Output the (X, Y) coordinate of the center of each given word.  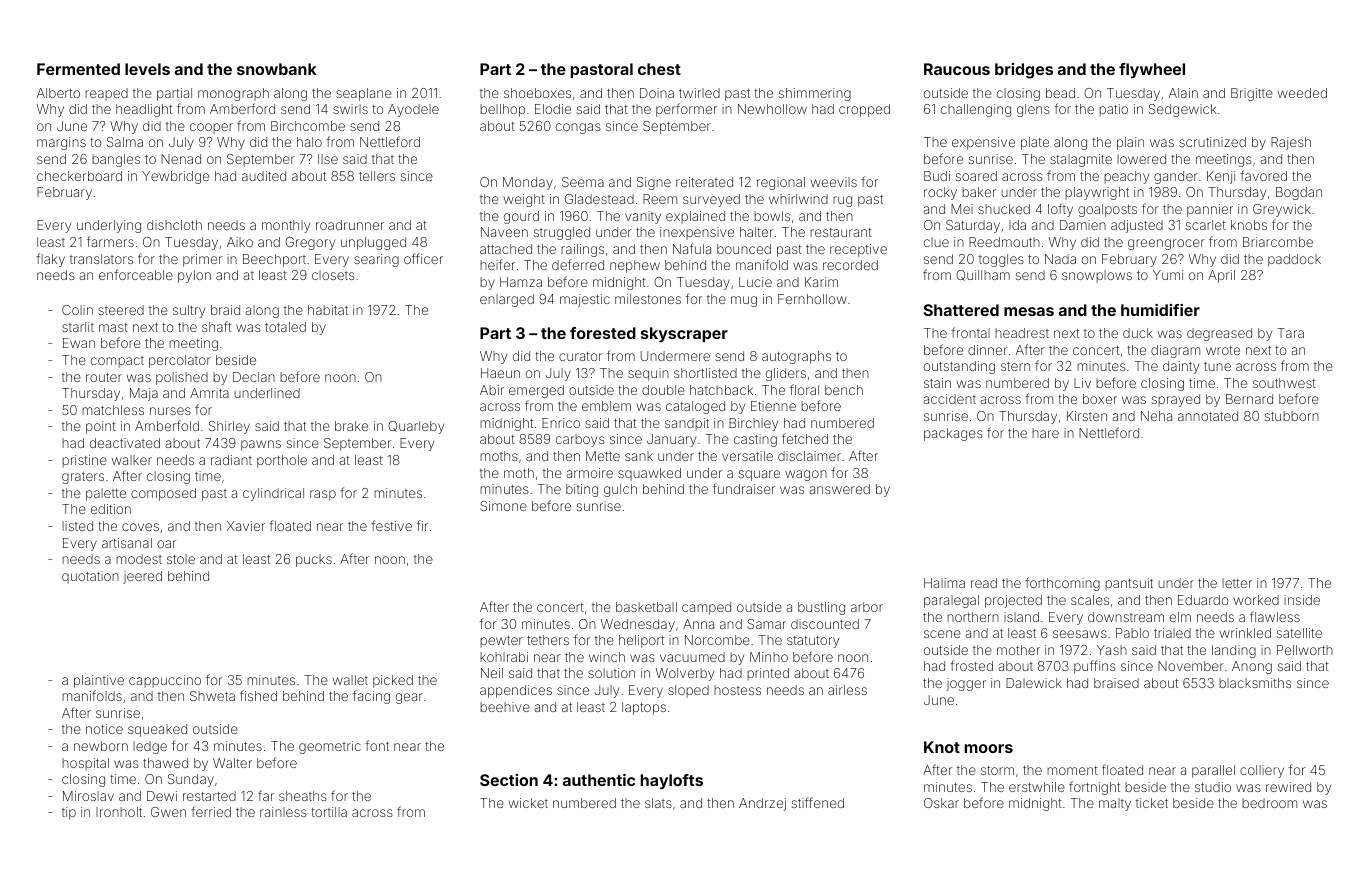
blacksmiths (1255, 683)
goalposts (1107, 210)
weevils (834, 182)
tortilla (329, 812)
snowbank (277, 69)
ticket (1152, 803)
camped (706, 608)
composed (163, 494)
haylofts (671, 782)
